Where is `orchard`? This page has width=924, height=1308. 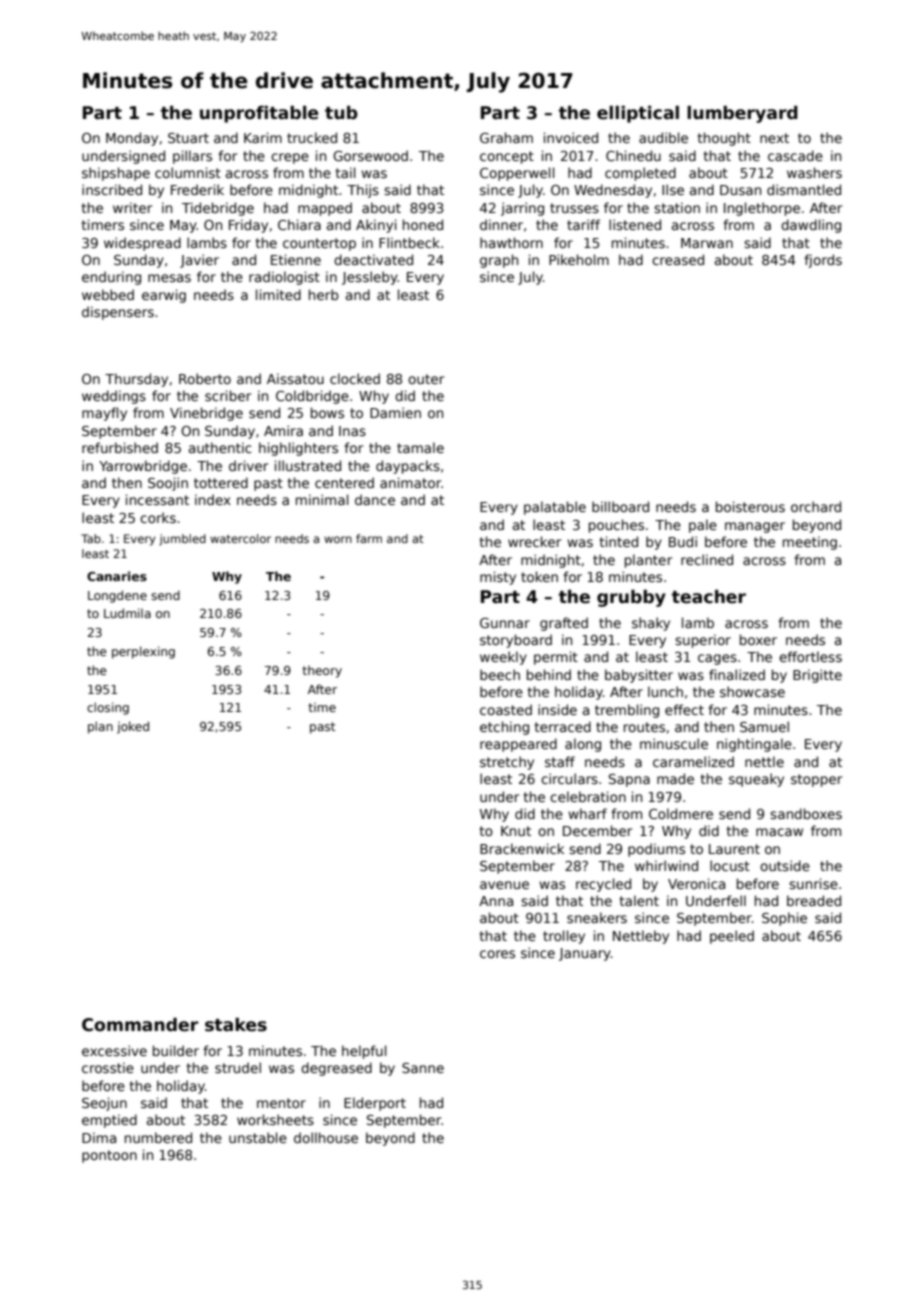 orchard is located at coordinates (816, 506).
